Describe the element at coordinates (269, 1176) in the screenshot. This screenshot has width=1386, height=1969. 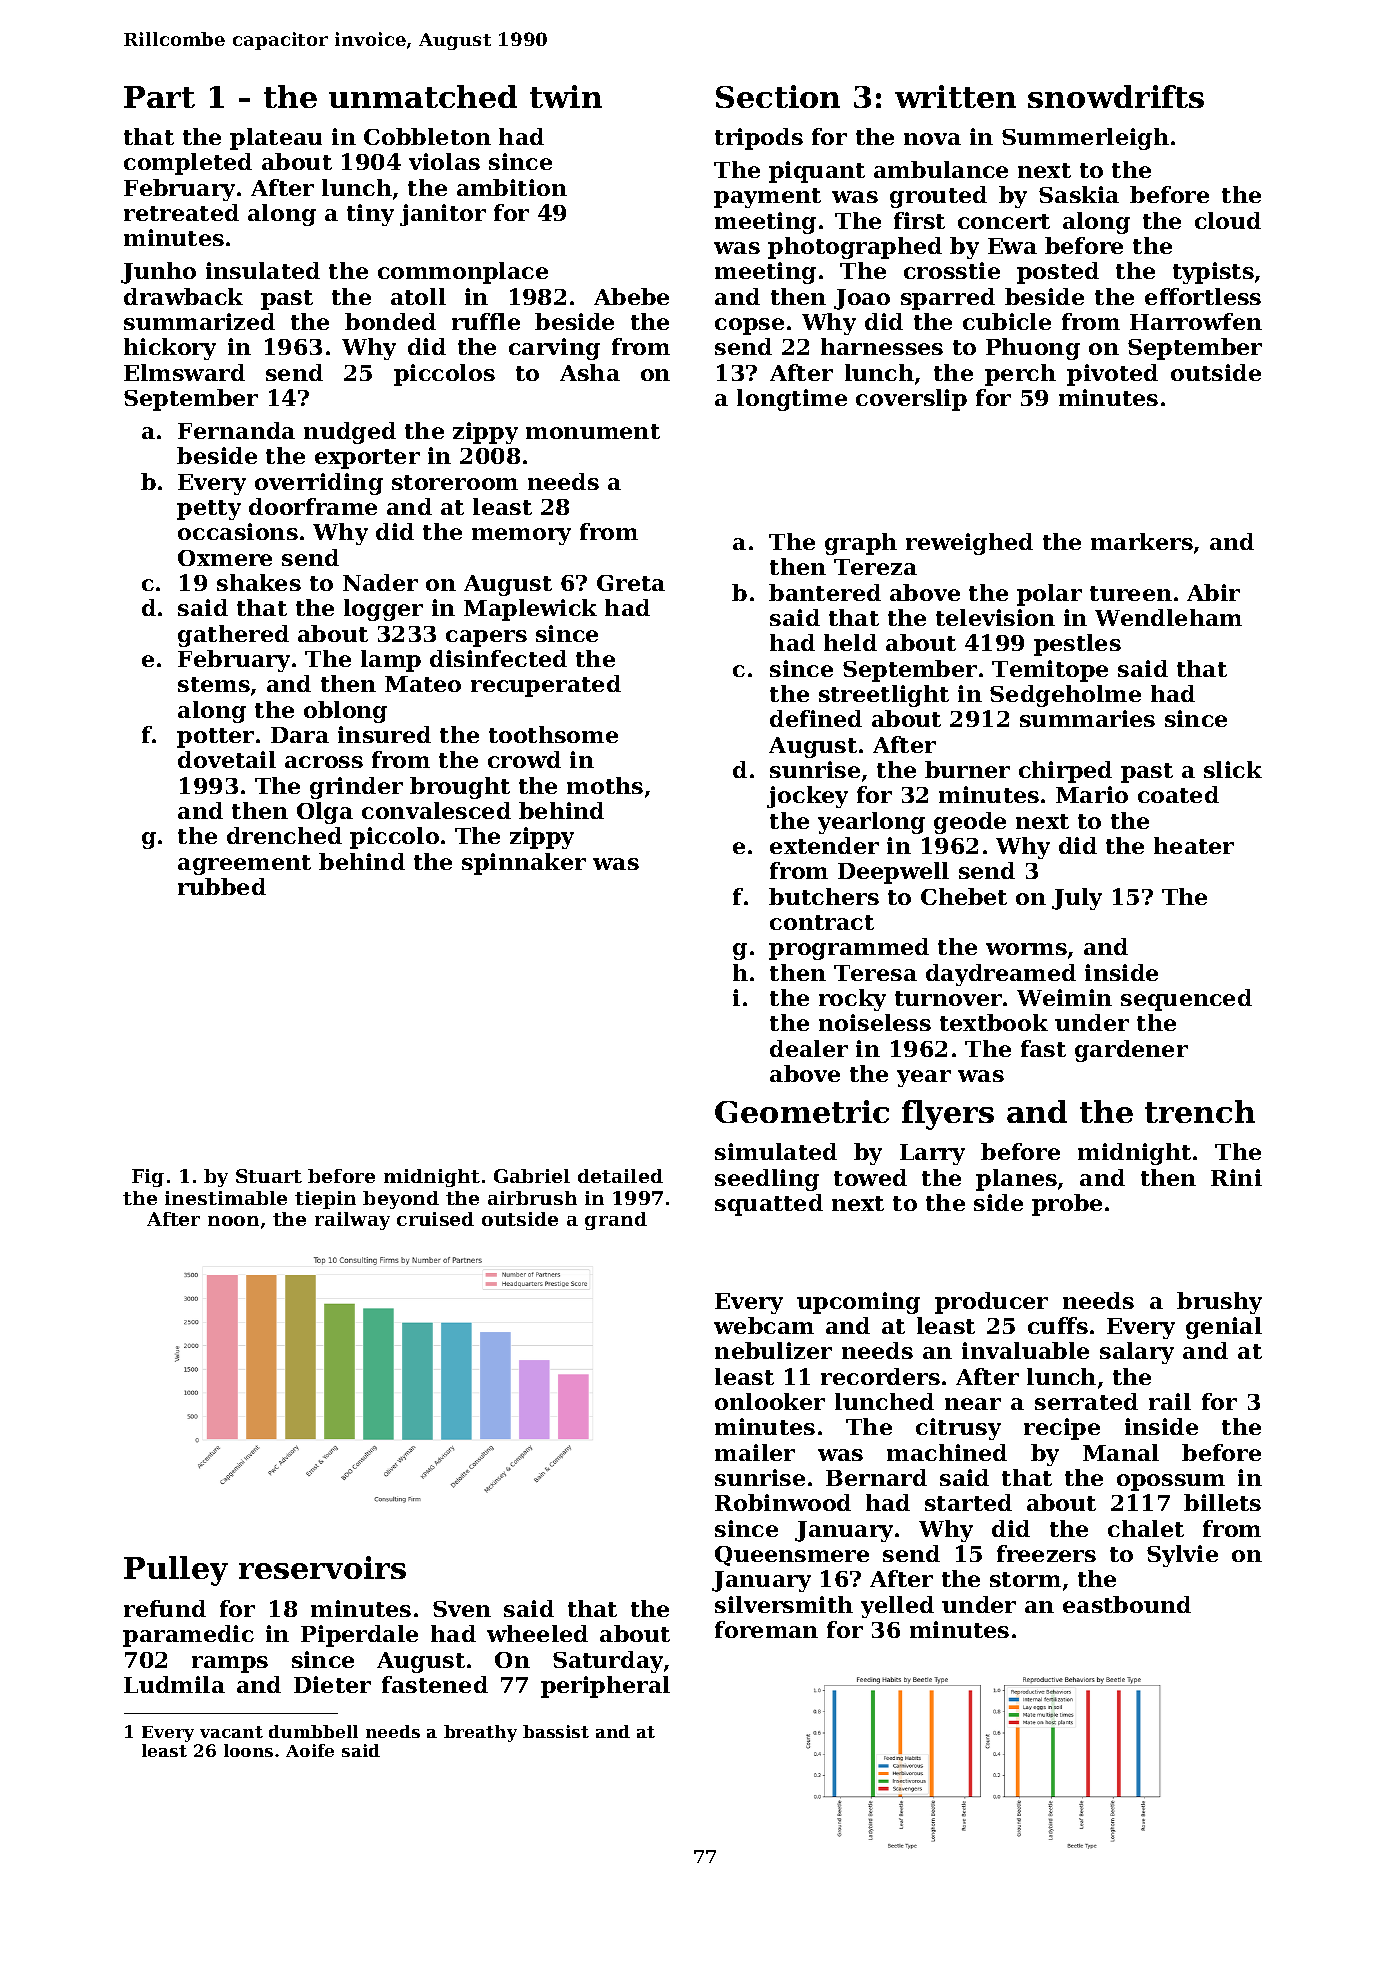
I see `Stuart` at that location.
